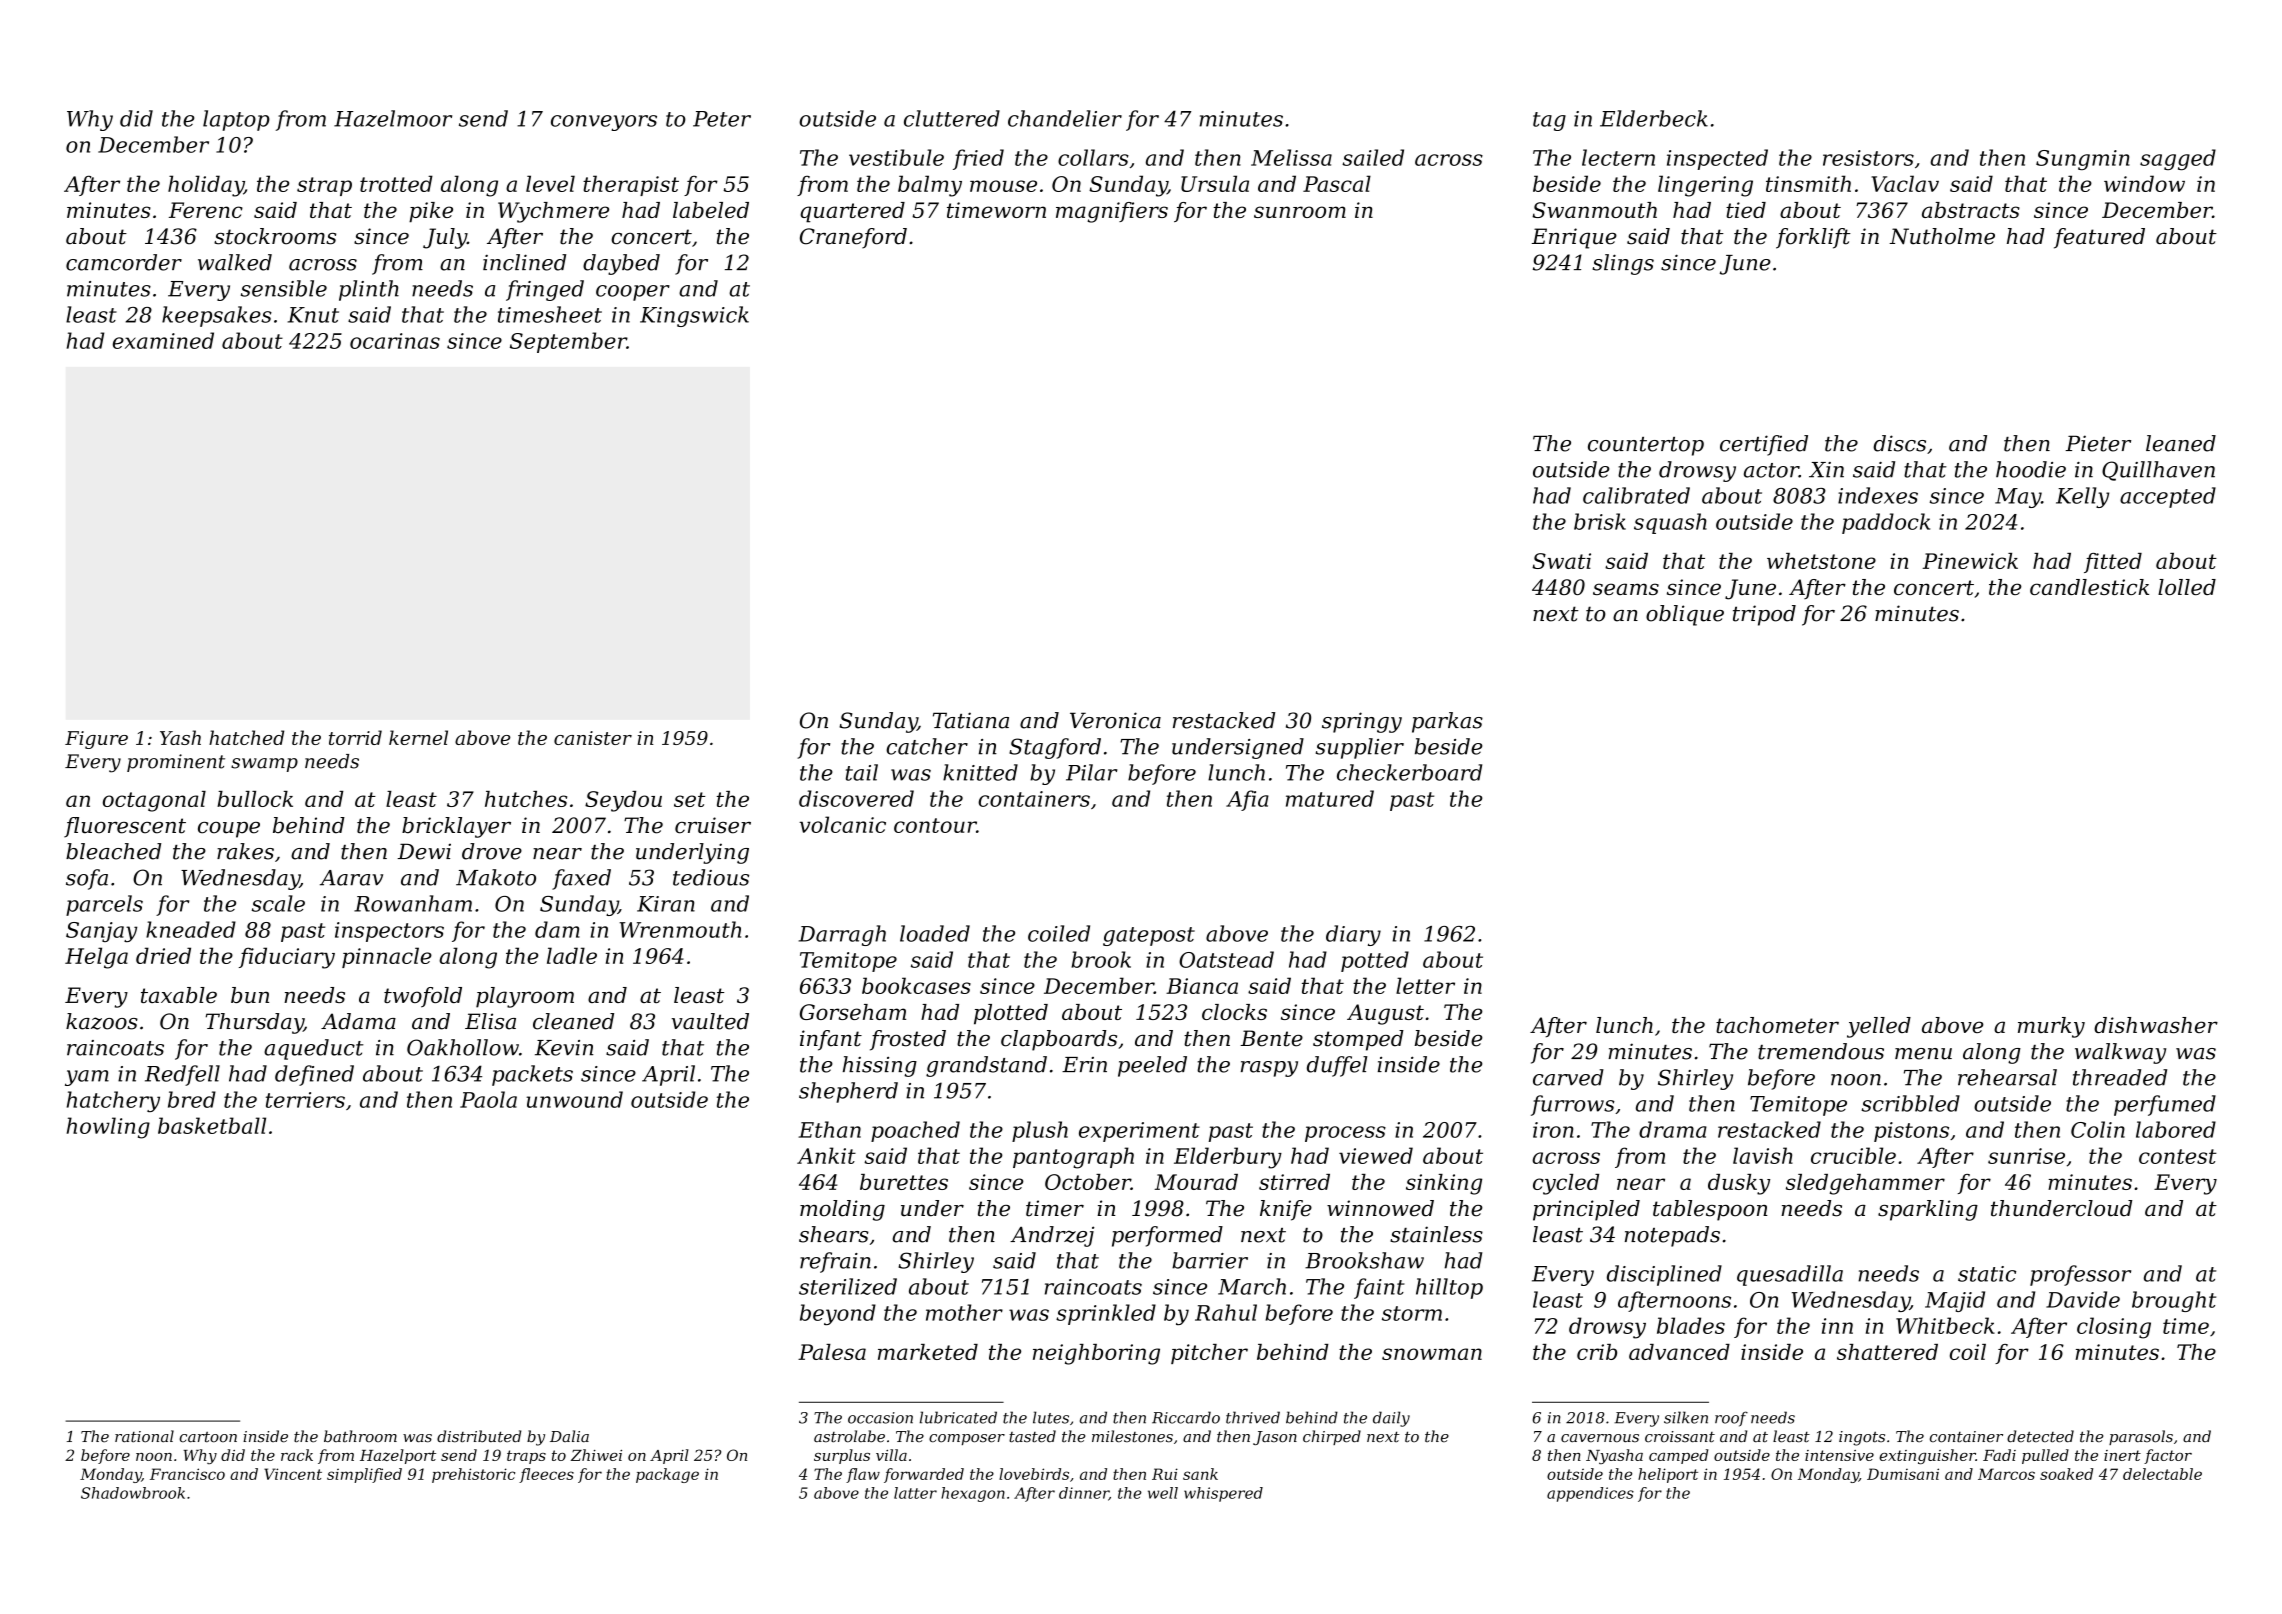  What do you see at coordinates (393, 118) in the document?
I see `Hazelmoor` at bounding box center [393, 118].
